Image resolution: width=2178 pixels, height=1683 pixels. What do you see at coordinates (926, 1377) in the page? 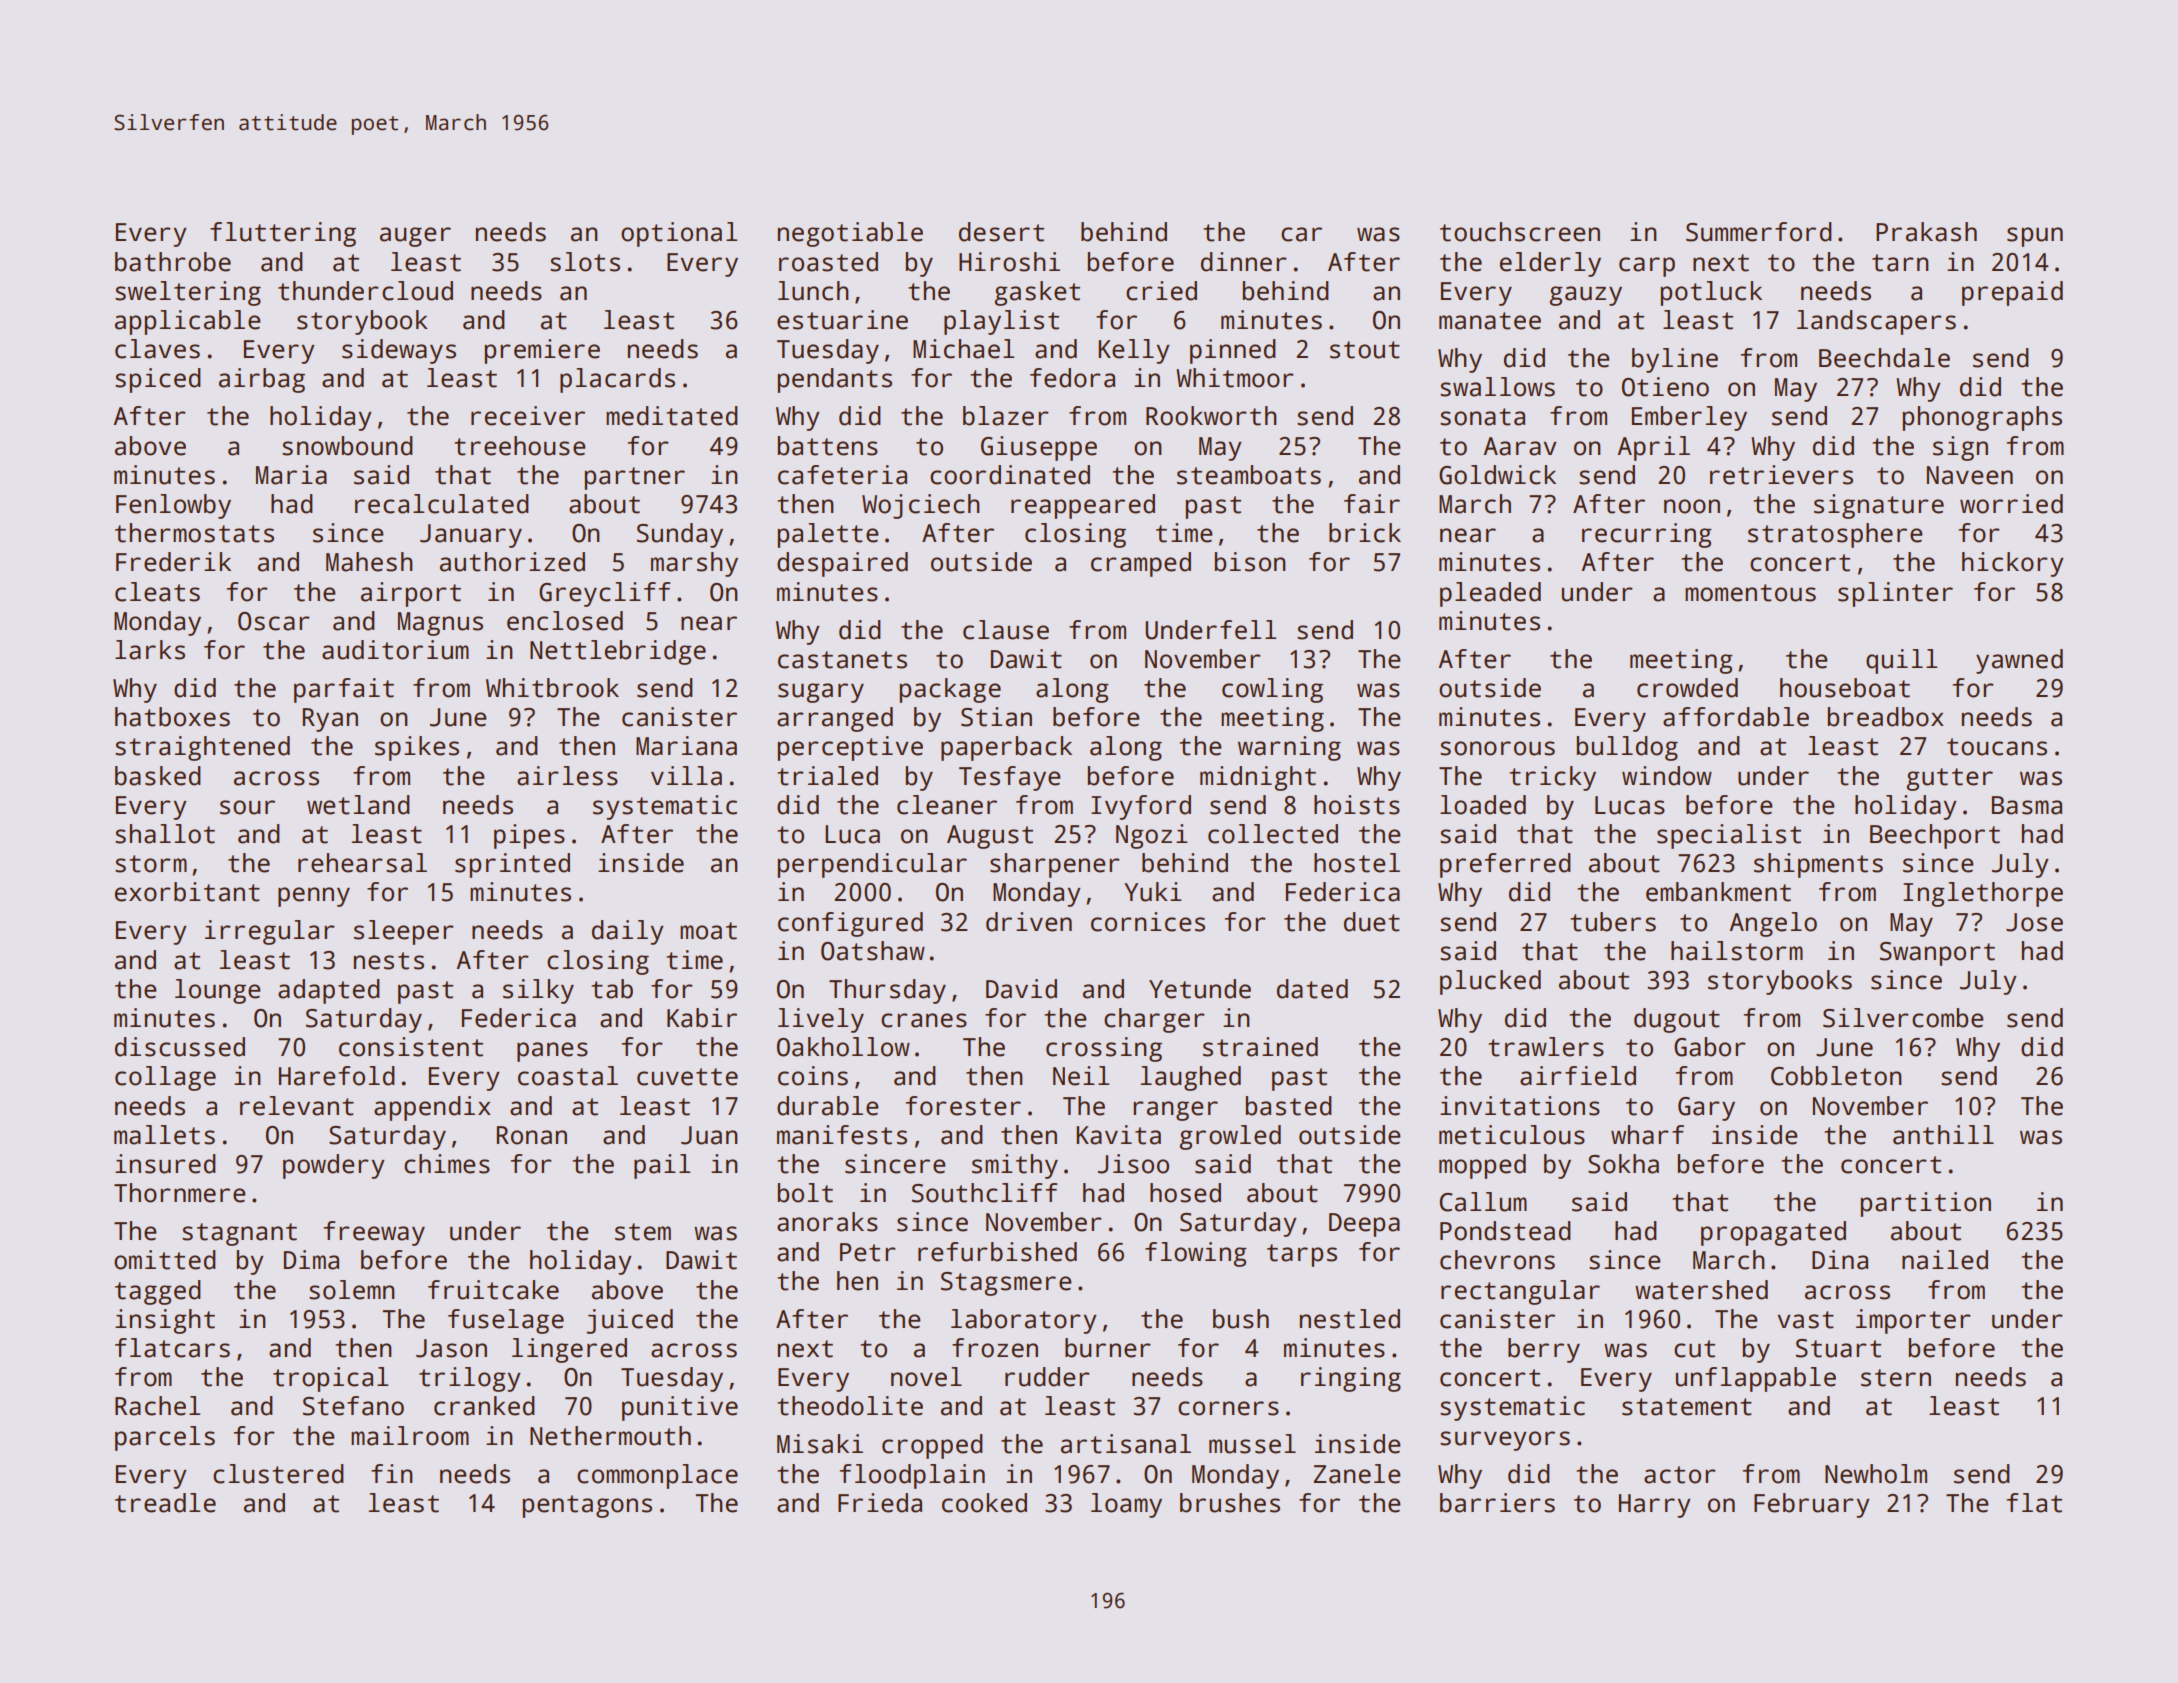
I see `novel` at bounding box center [926, 1377].
